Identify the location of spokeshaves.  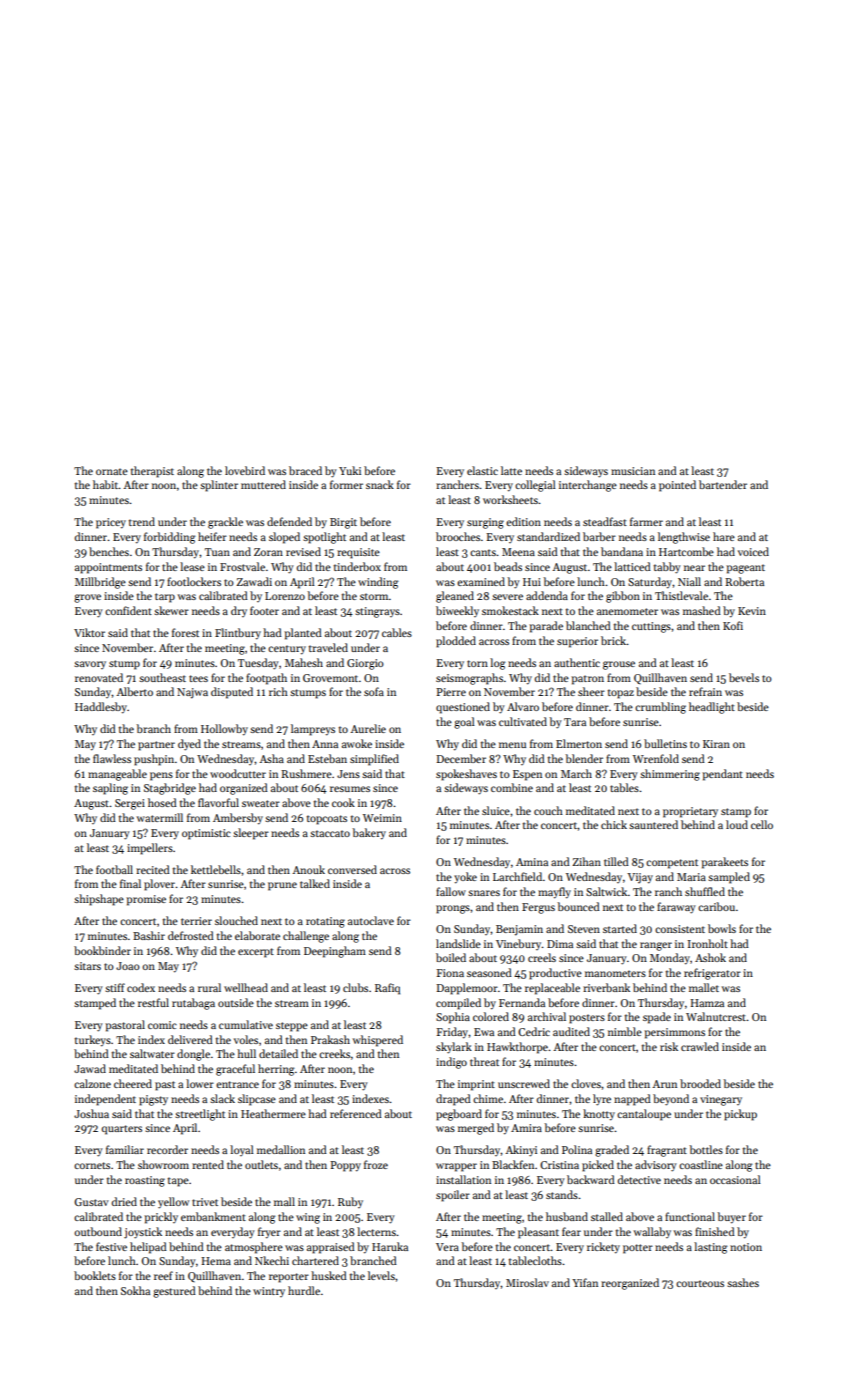
(466, 775).
